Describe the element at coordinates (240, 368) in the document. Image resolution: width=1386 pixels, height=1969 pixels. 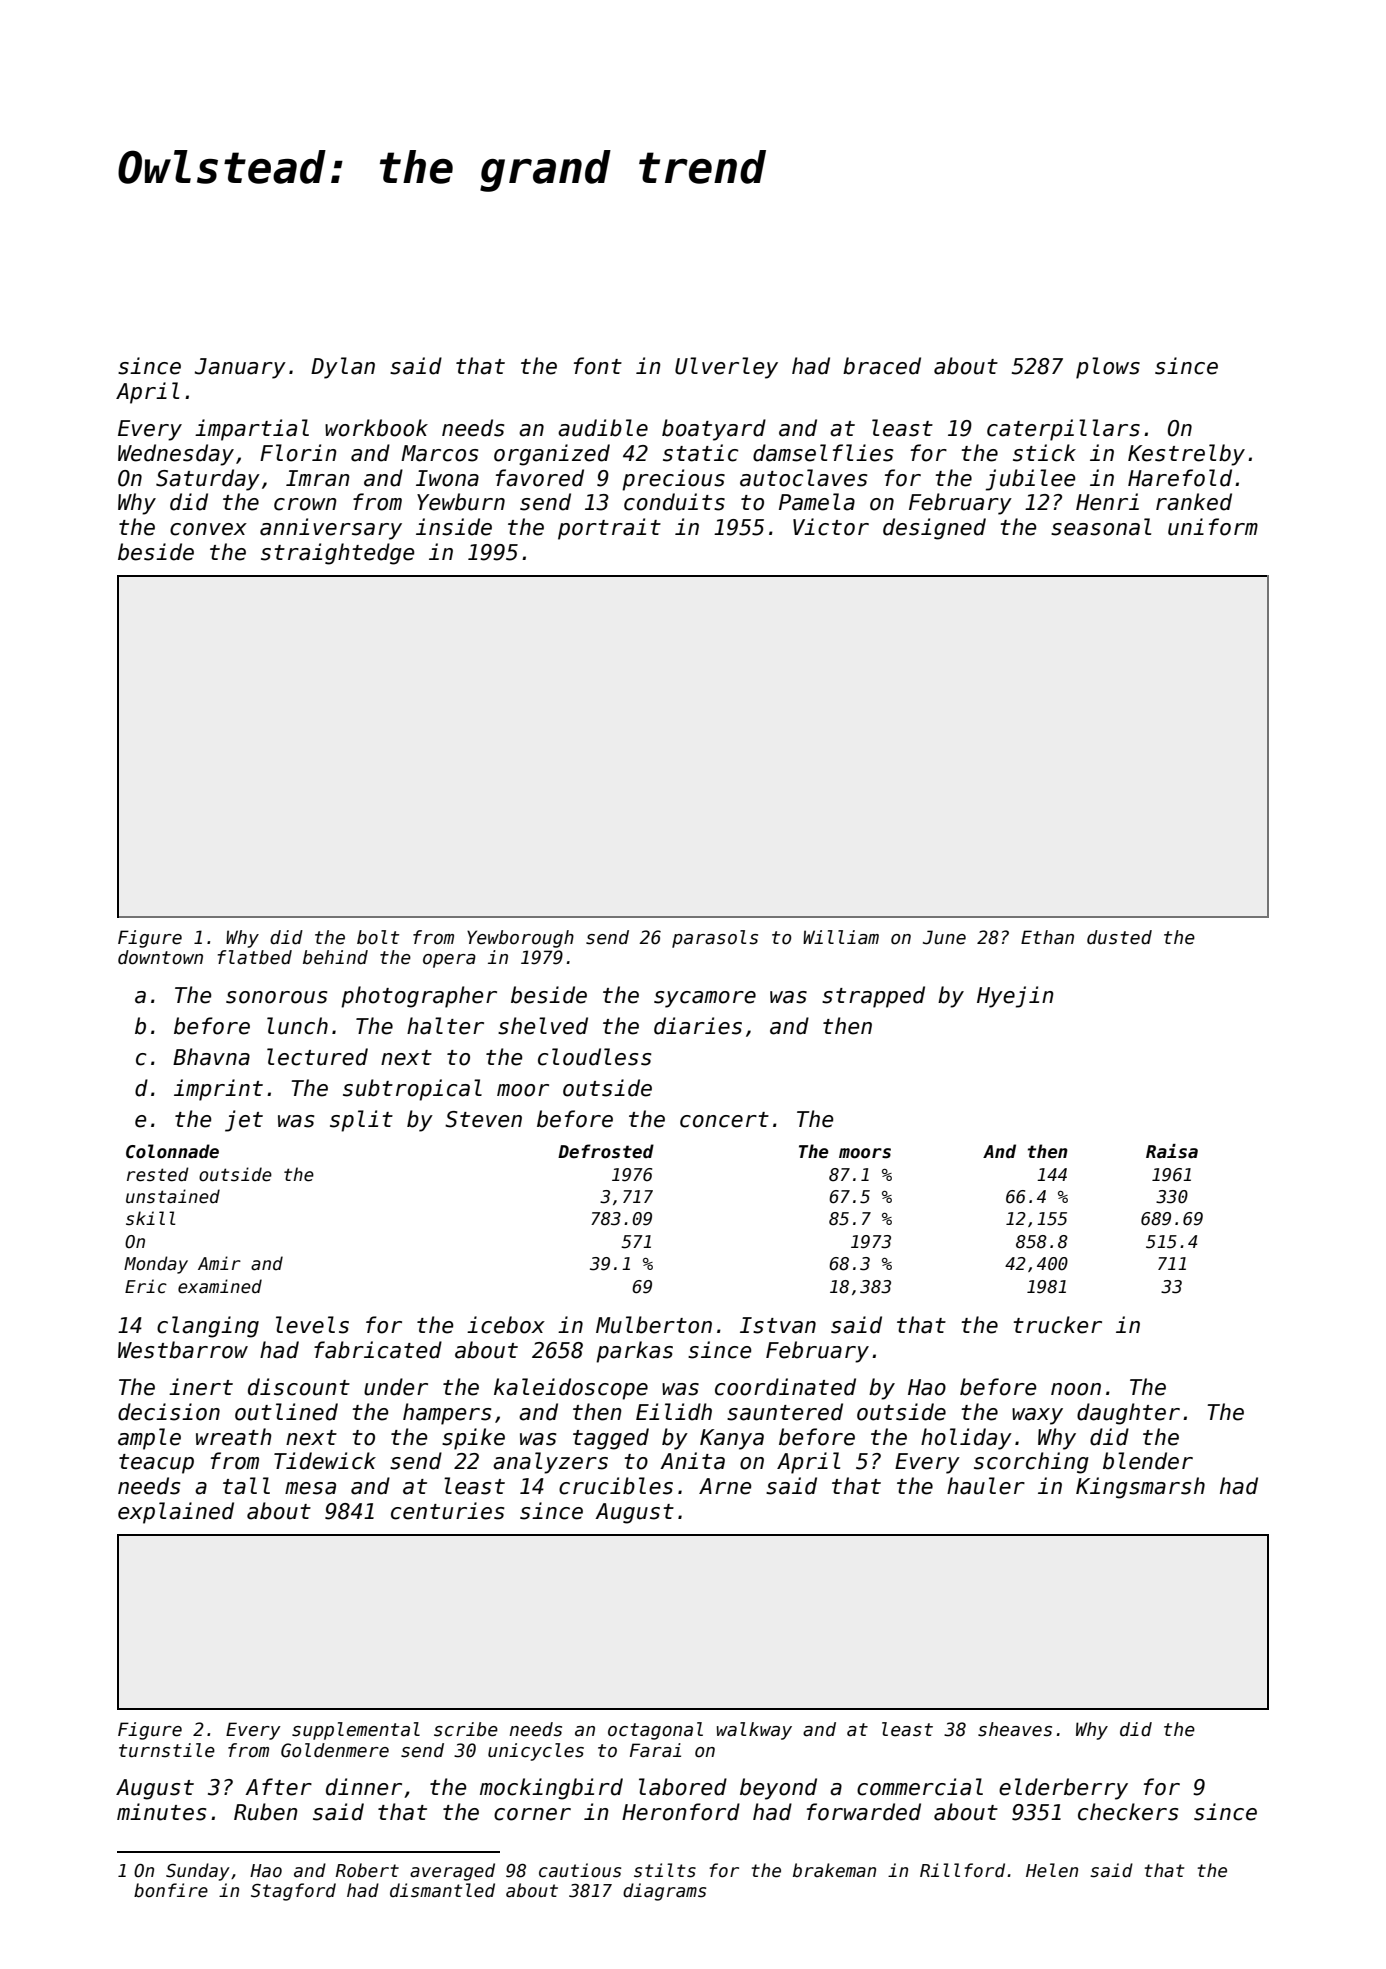
I see `January` at that location.
